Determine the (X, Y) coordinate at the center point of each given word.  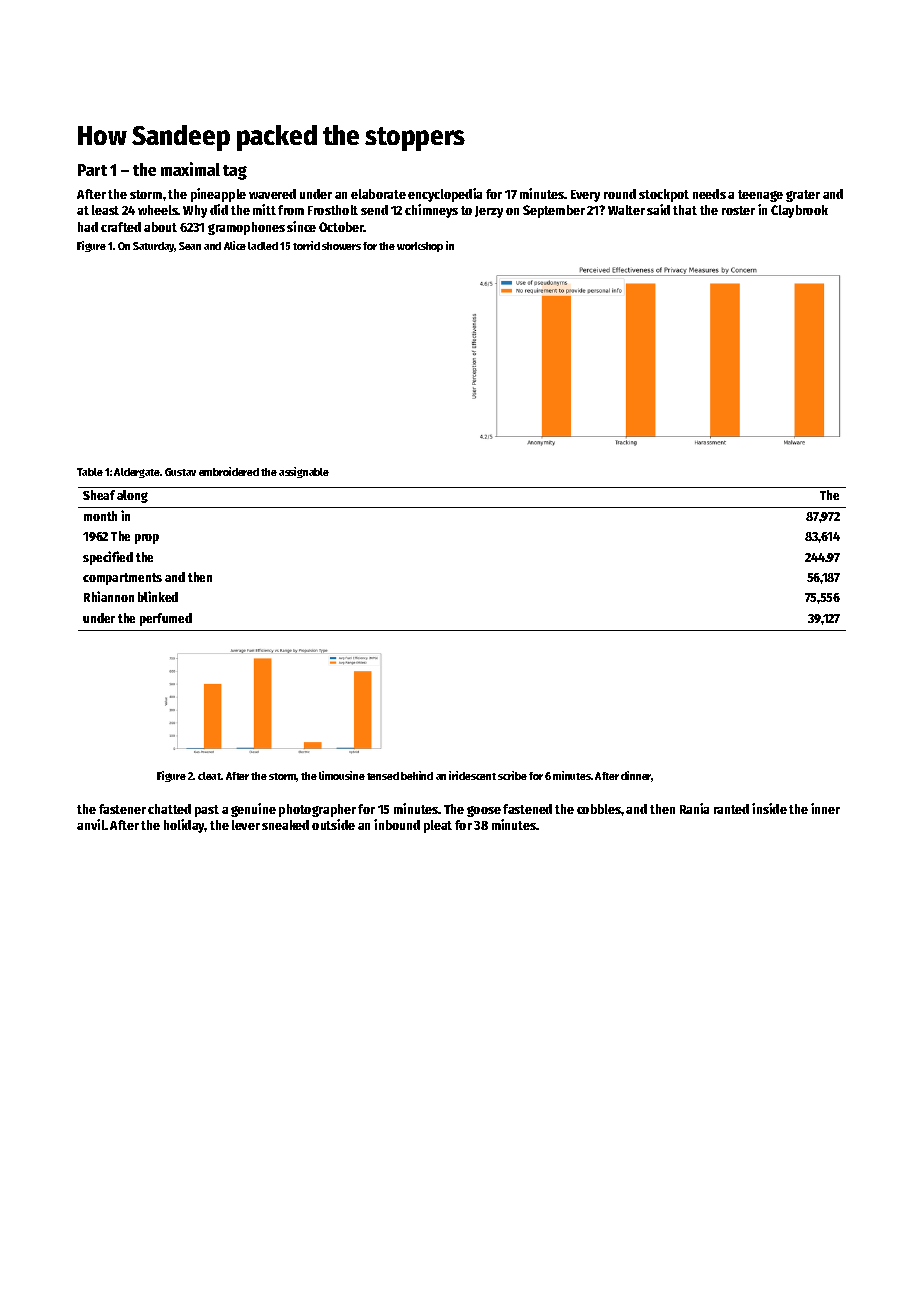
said (658, 209)
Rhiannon (109, 596)
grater (803, 196)
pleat (438, 826)
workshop (420, 247)
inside (769, 808)
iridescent (472, 775)
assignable (304, 472)
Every (585, 196)
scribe (512, 775)
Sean (190, 246)
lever (246, 825)
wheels (158, 210)
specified (108, 558)
